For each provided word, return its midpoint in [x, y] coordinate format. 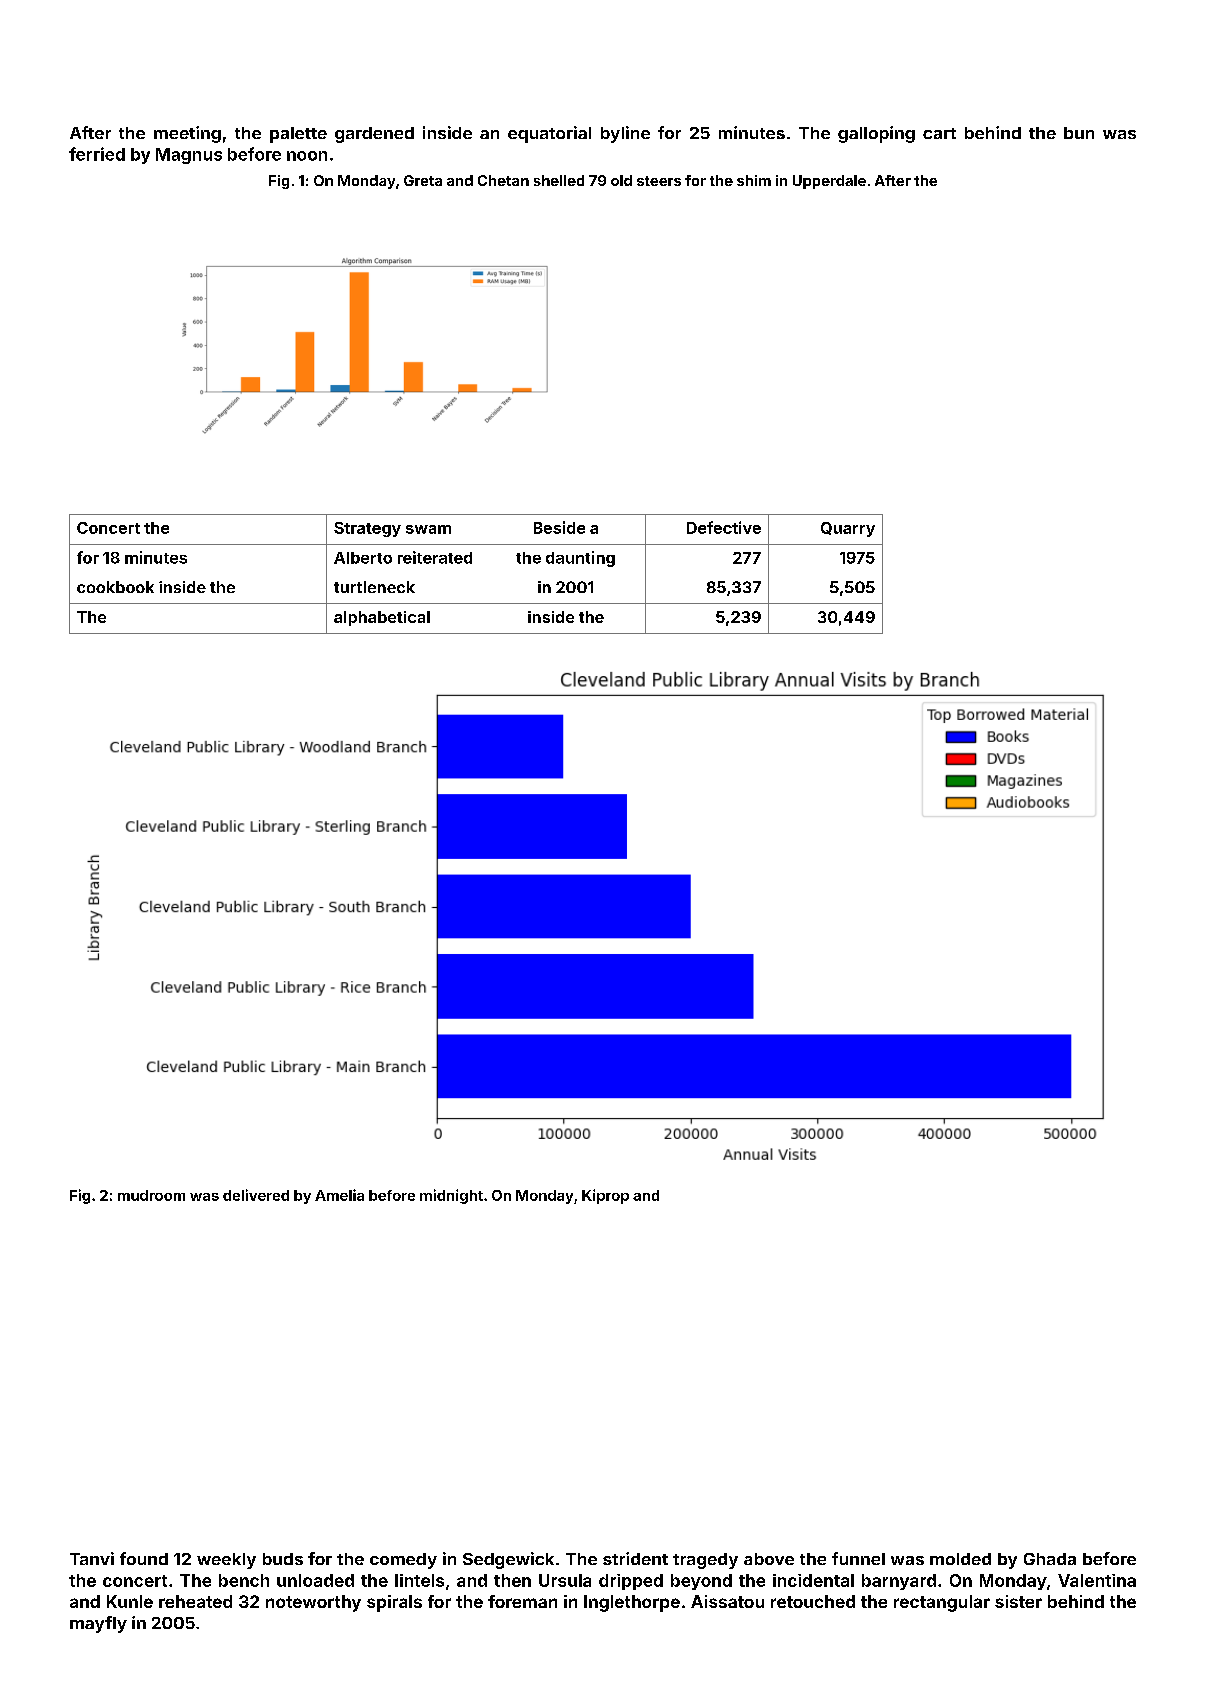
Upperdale [829, 182]
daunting [580, 559]
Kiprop [605, 1196]
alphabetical [382, 618]
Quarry [848, 529]
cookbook [115, 587]
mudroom [151, 1195]
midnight [451, 1196]
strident [635, 1558]
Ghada [1050, 1559]
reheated [195, 1601]
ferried [97, 154]
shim [754, 180]
